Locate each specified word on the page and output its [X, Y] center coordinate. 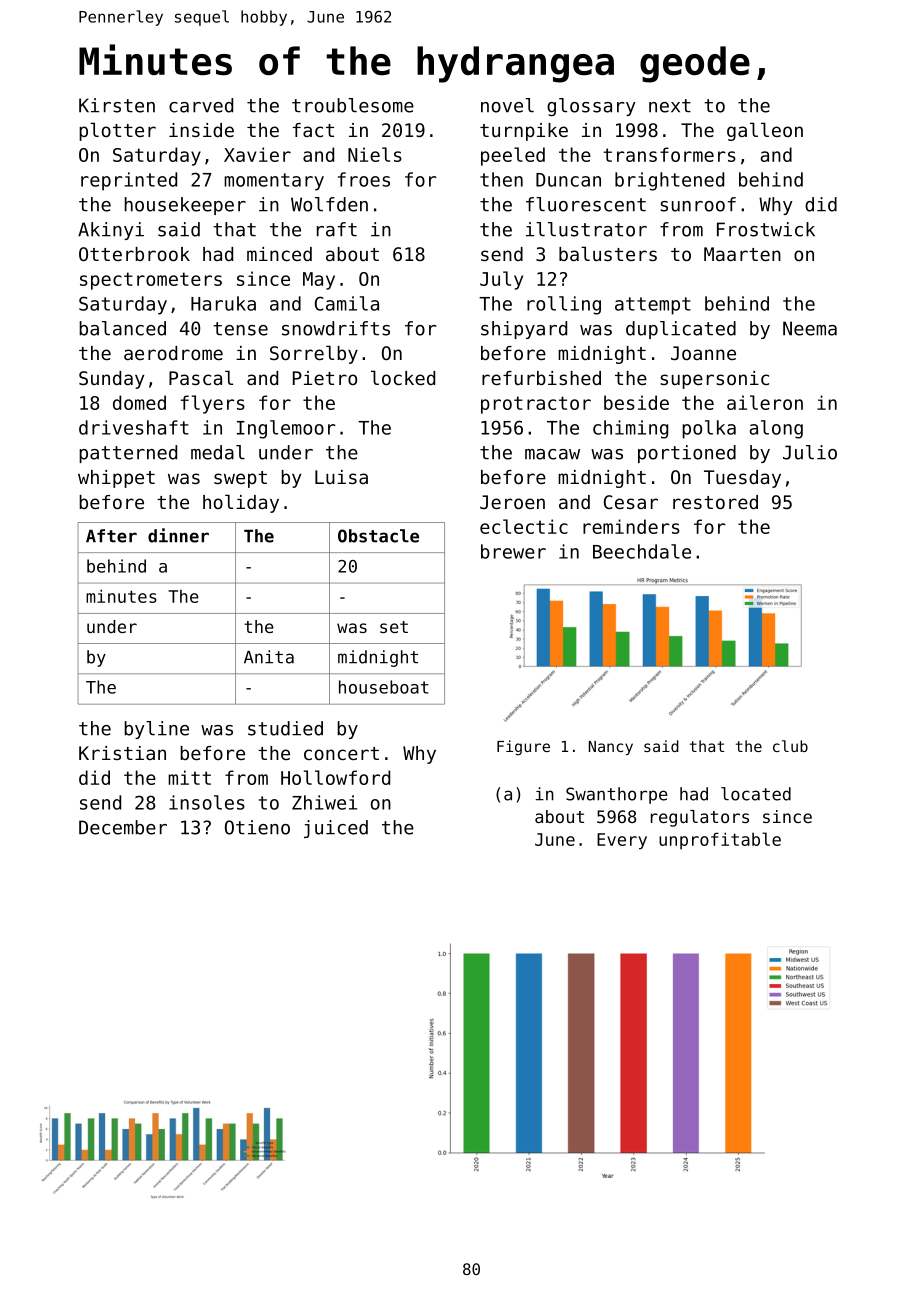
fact [313, 130]
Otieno [257, 827]
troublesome [353, 105]
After [111, 536]
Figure [523, 747]
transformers [669, 154]
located [756, 794]
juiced [336, 829]
